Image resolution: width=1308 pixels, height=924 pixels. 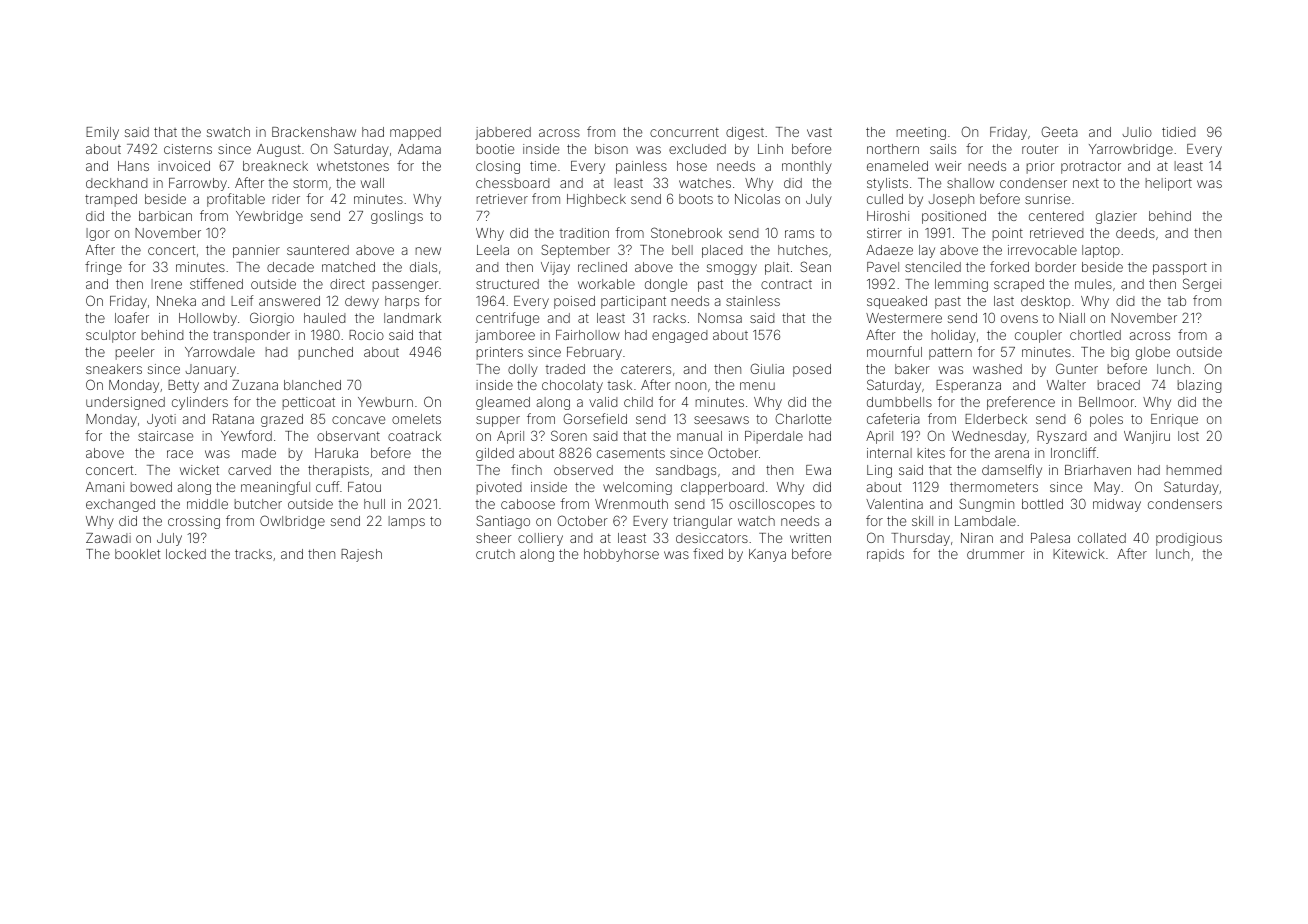 I want to click on deeds, so click(x=1135, y=233).
